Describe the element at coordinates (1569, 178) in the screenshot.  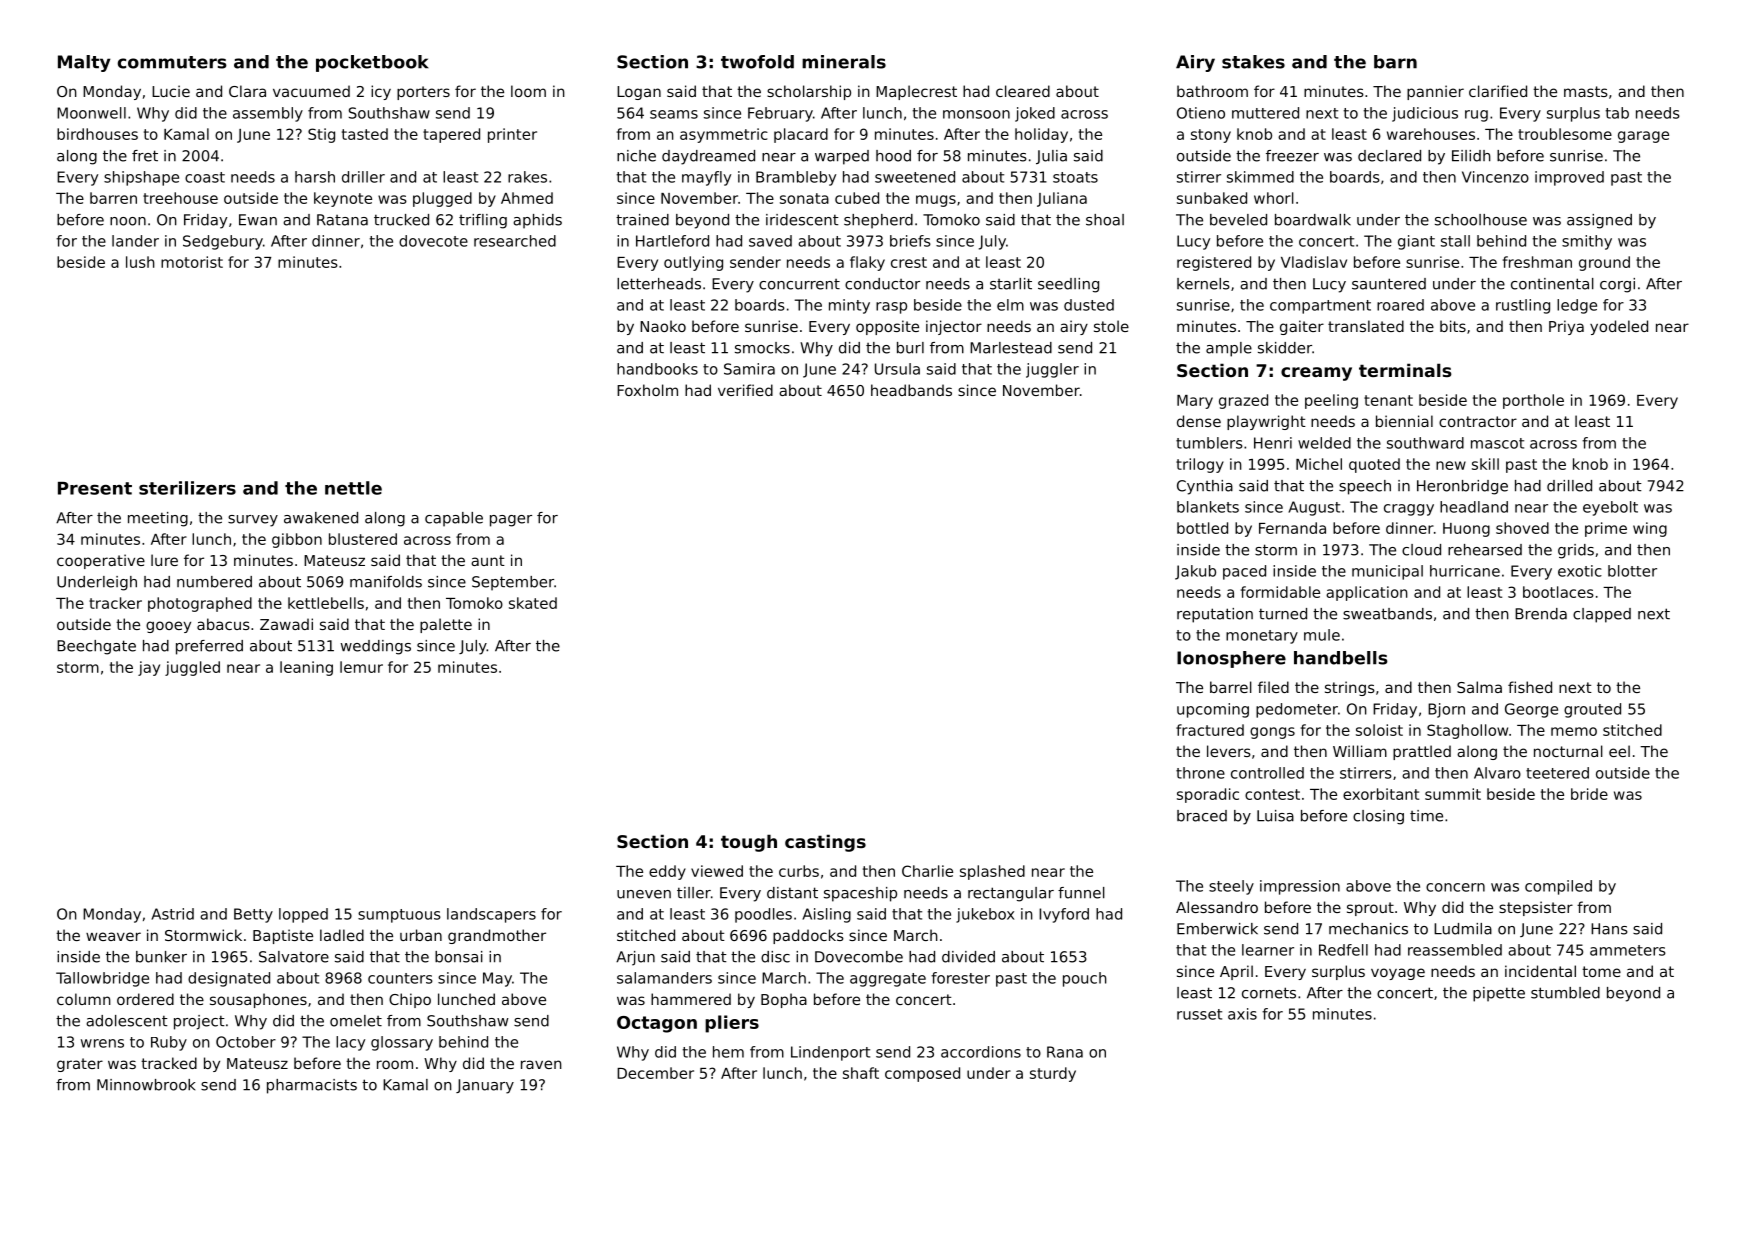
I see `improved` at that location.
